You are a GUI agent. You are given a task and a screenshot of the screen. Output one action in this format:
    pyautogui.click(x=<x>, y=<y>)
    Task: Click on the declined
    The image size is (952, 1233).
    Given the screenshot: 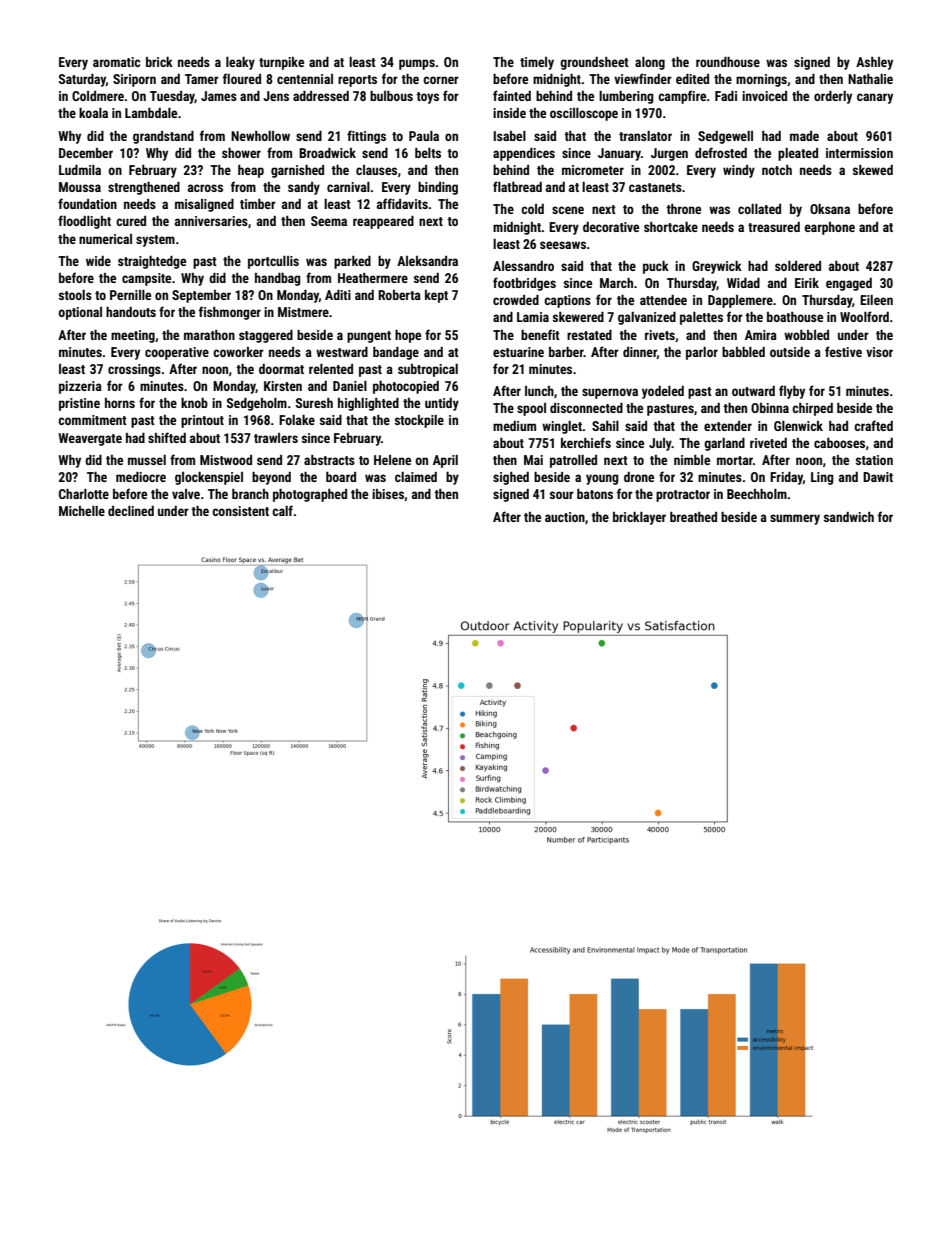 What is the action you would take?
    pyautogui.click(x=131, y=511)
